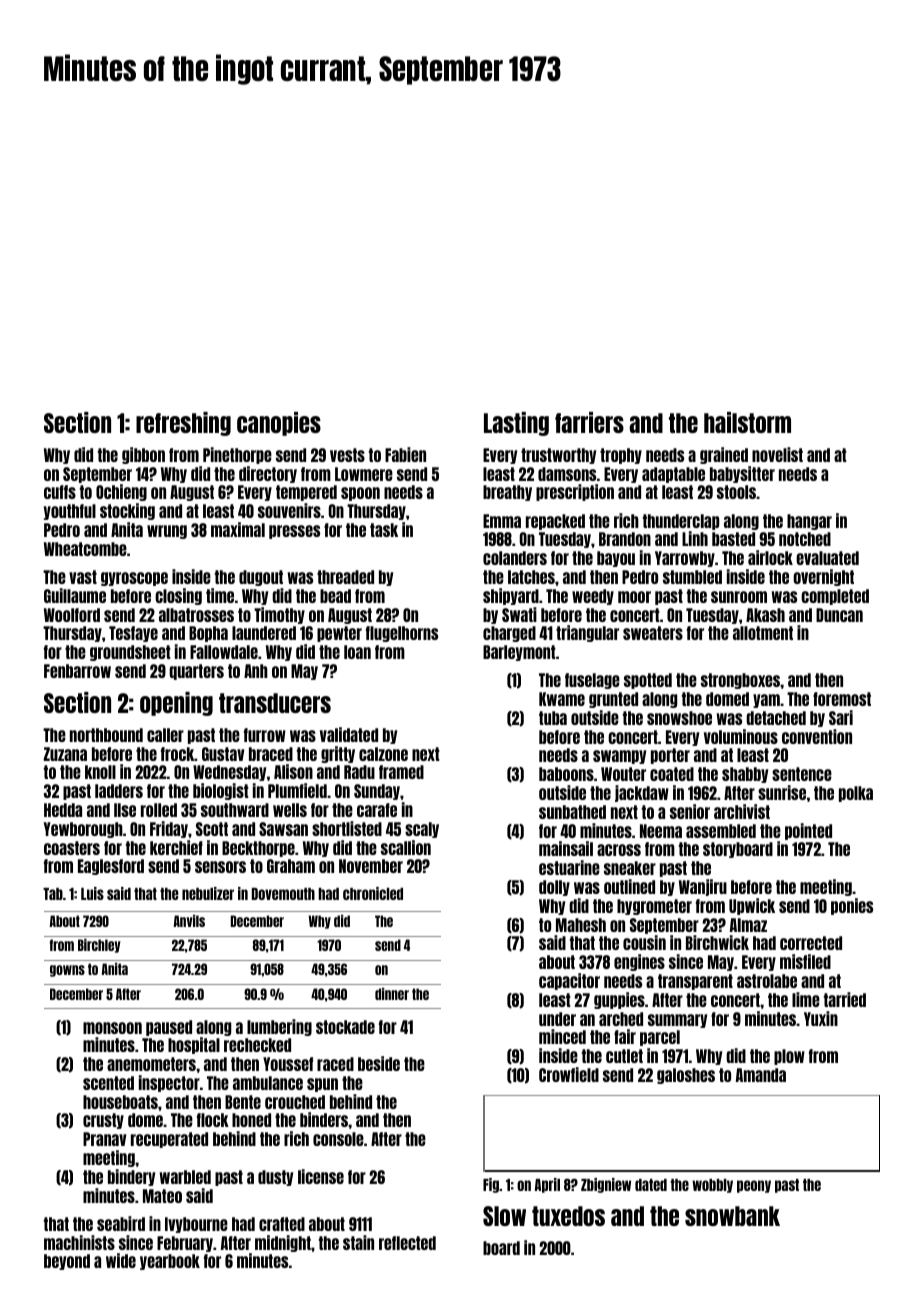 This document has width=924, height=1308. Describe the element at coordinates (279, 1027) in the document. I see `lumbering` at that location.
